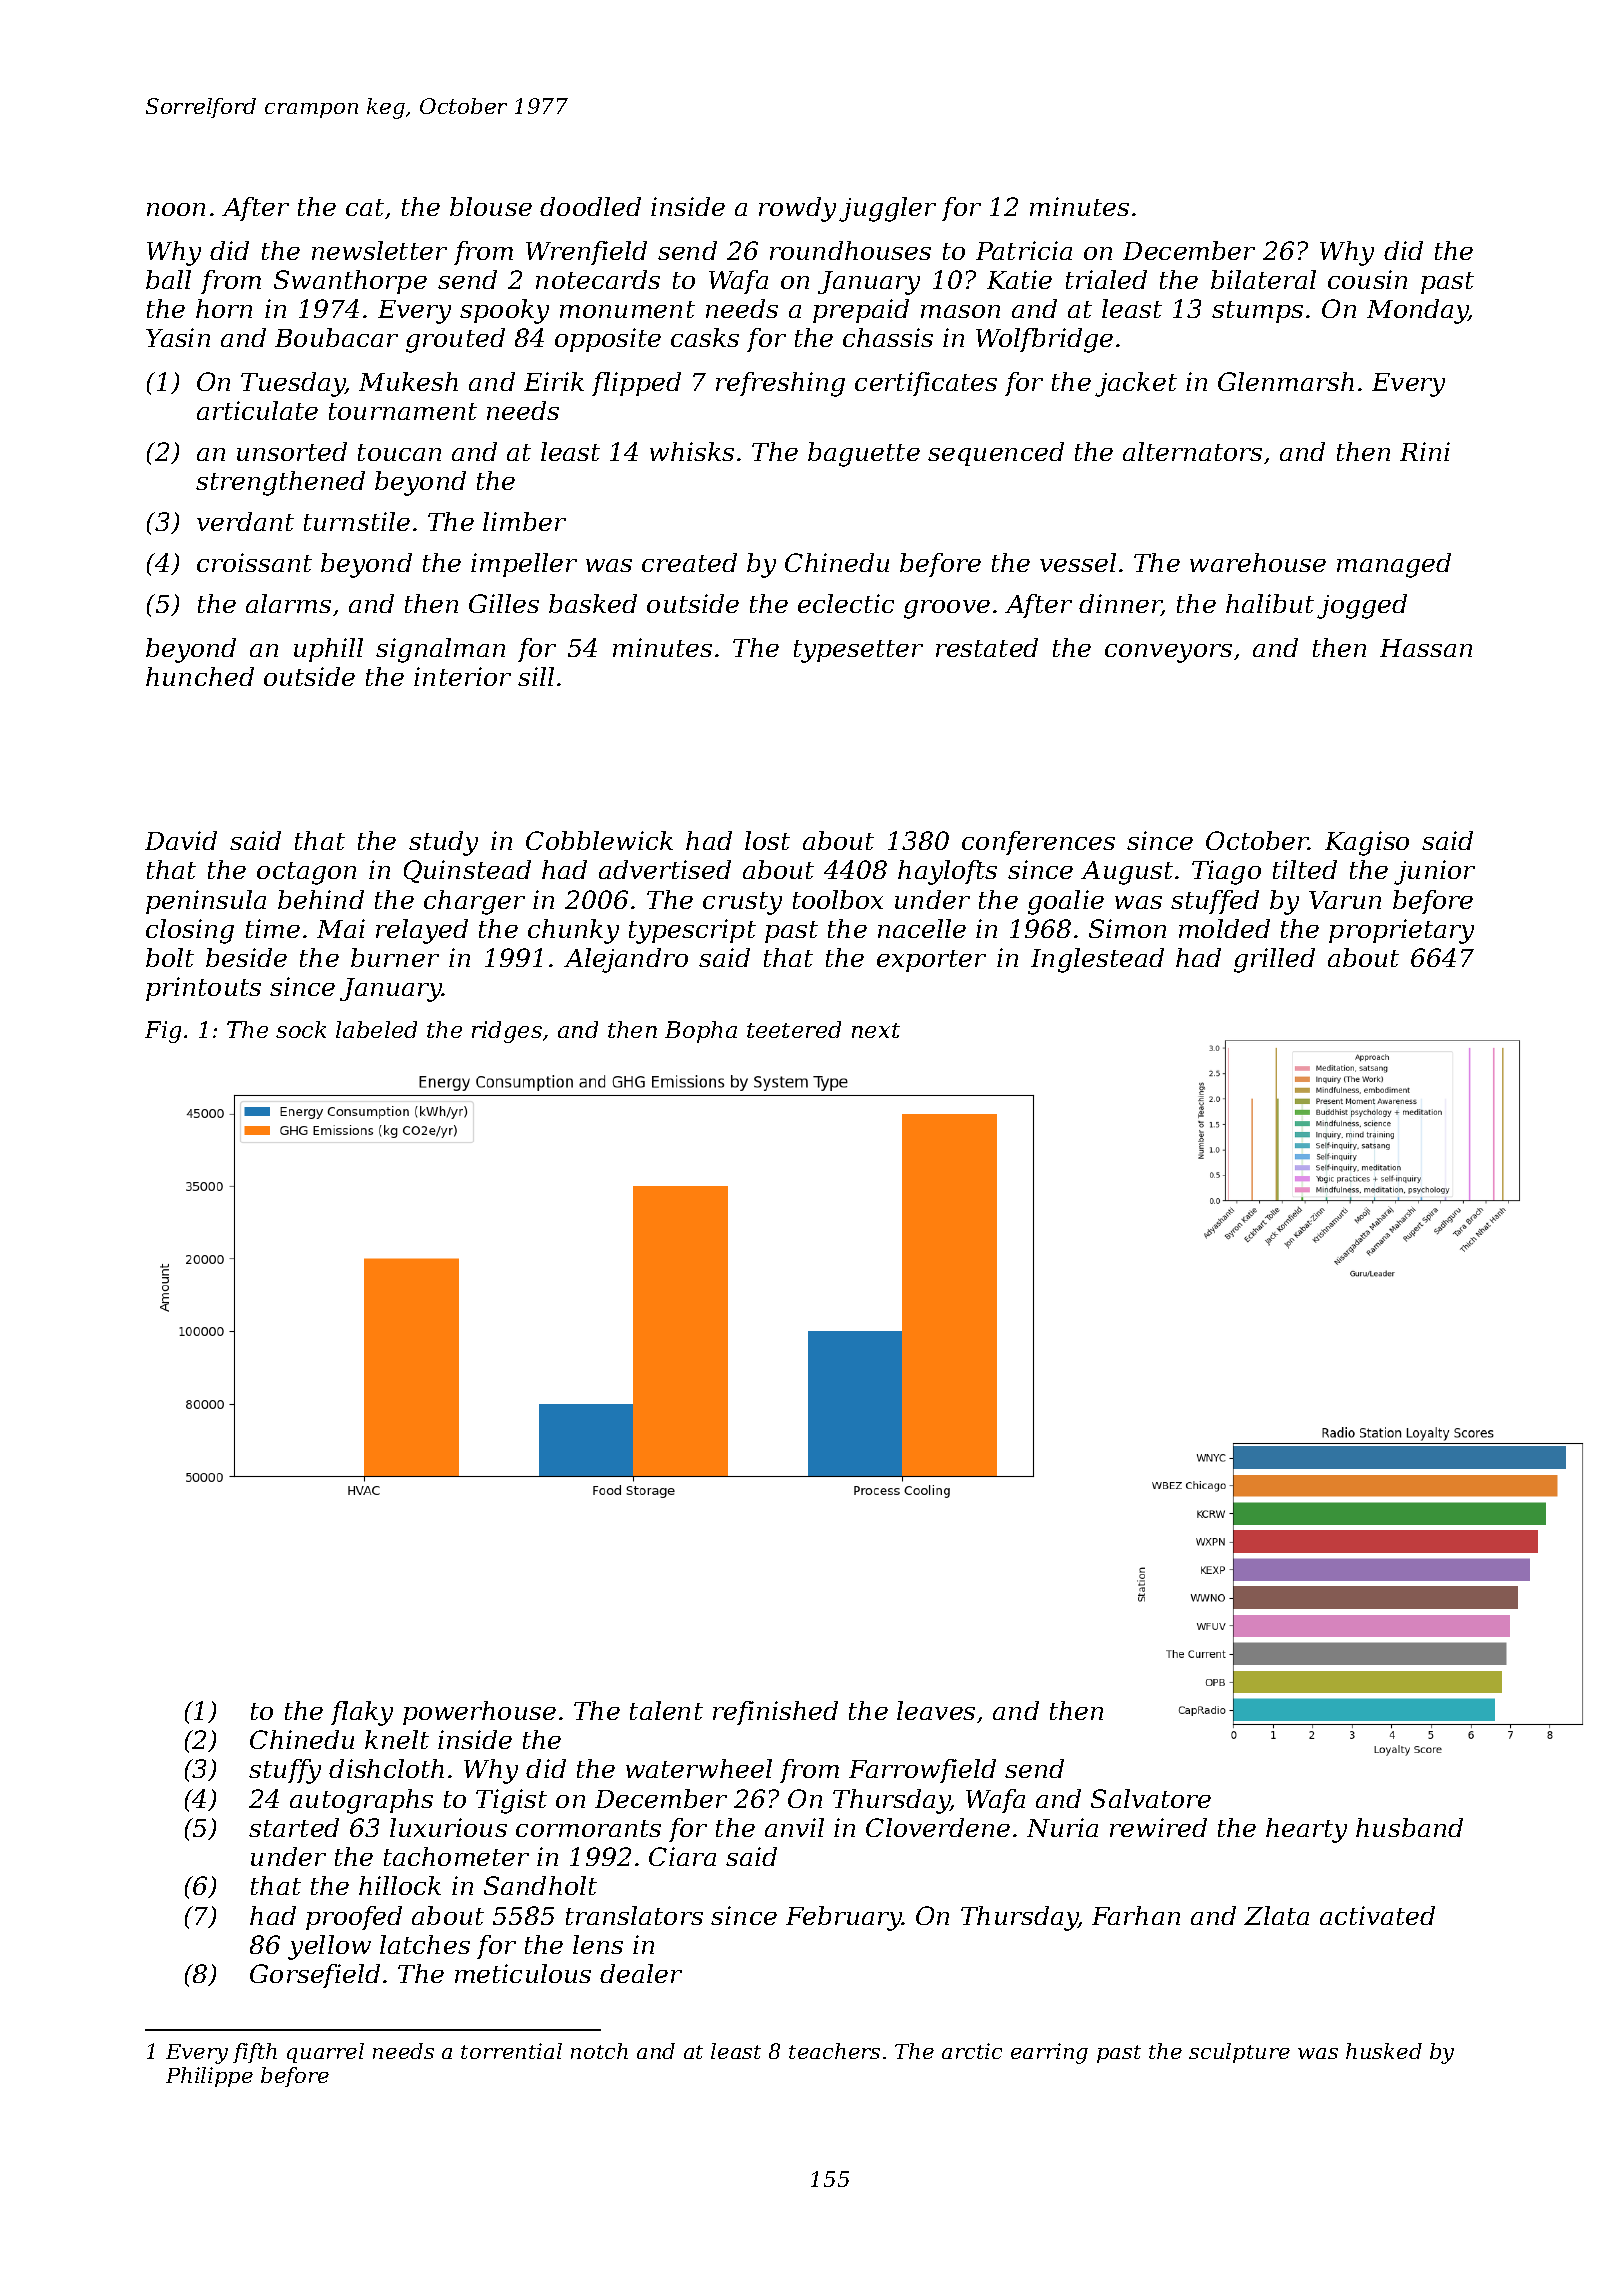 The height and width of the image is (2292, 1620). Describe the element at coordinates (797, 209) in the image. I see `rowdy` at that location.
